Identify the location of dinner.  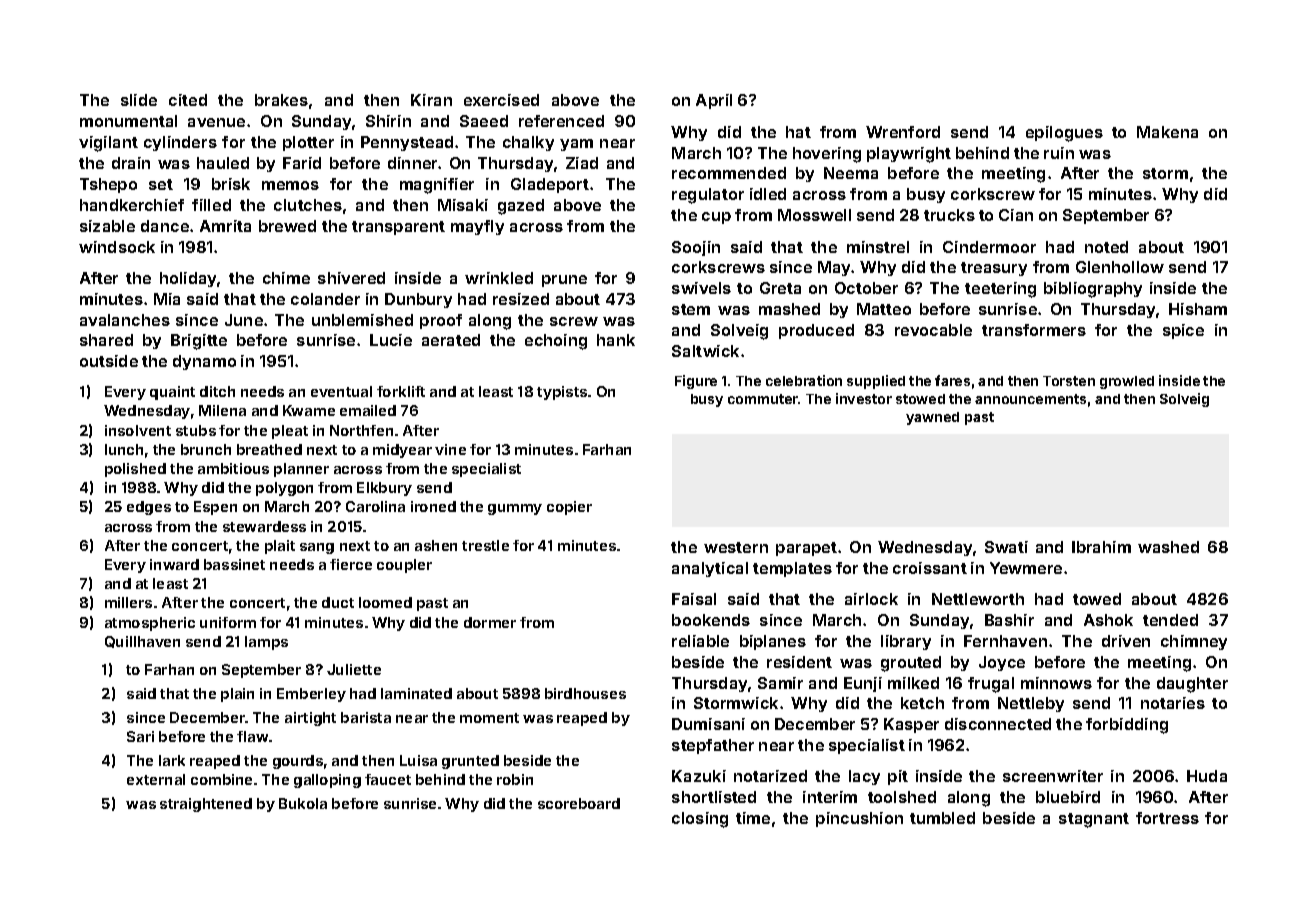
(413, 163).
